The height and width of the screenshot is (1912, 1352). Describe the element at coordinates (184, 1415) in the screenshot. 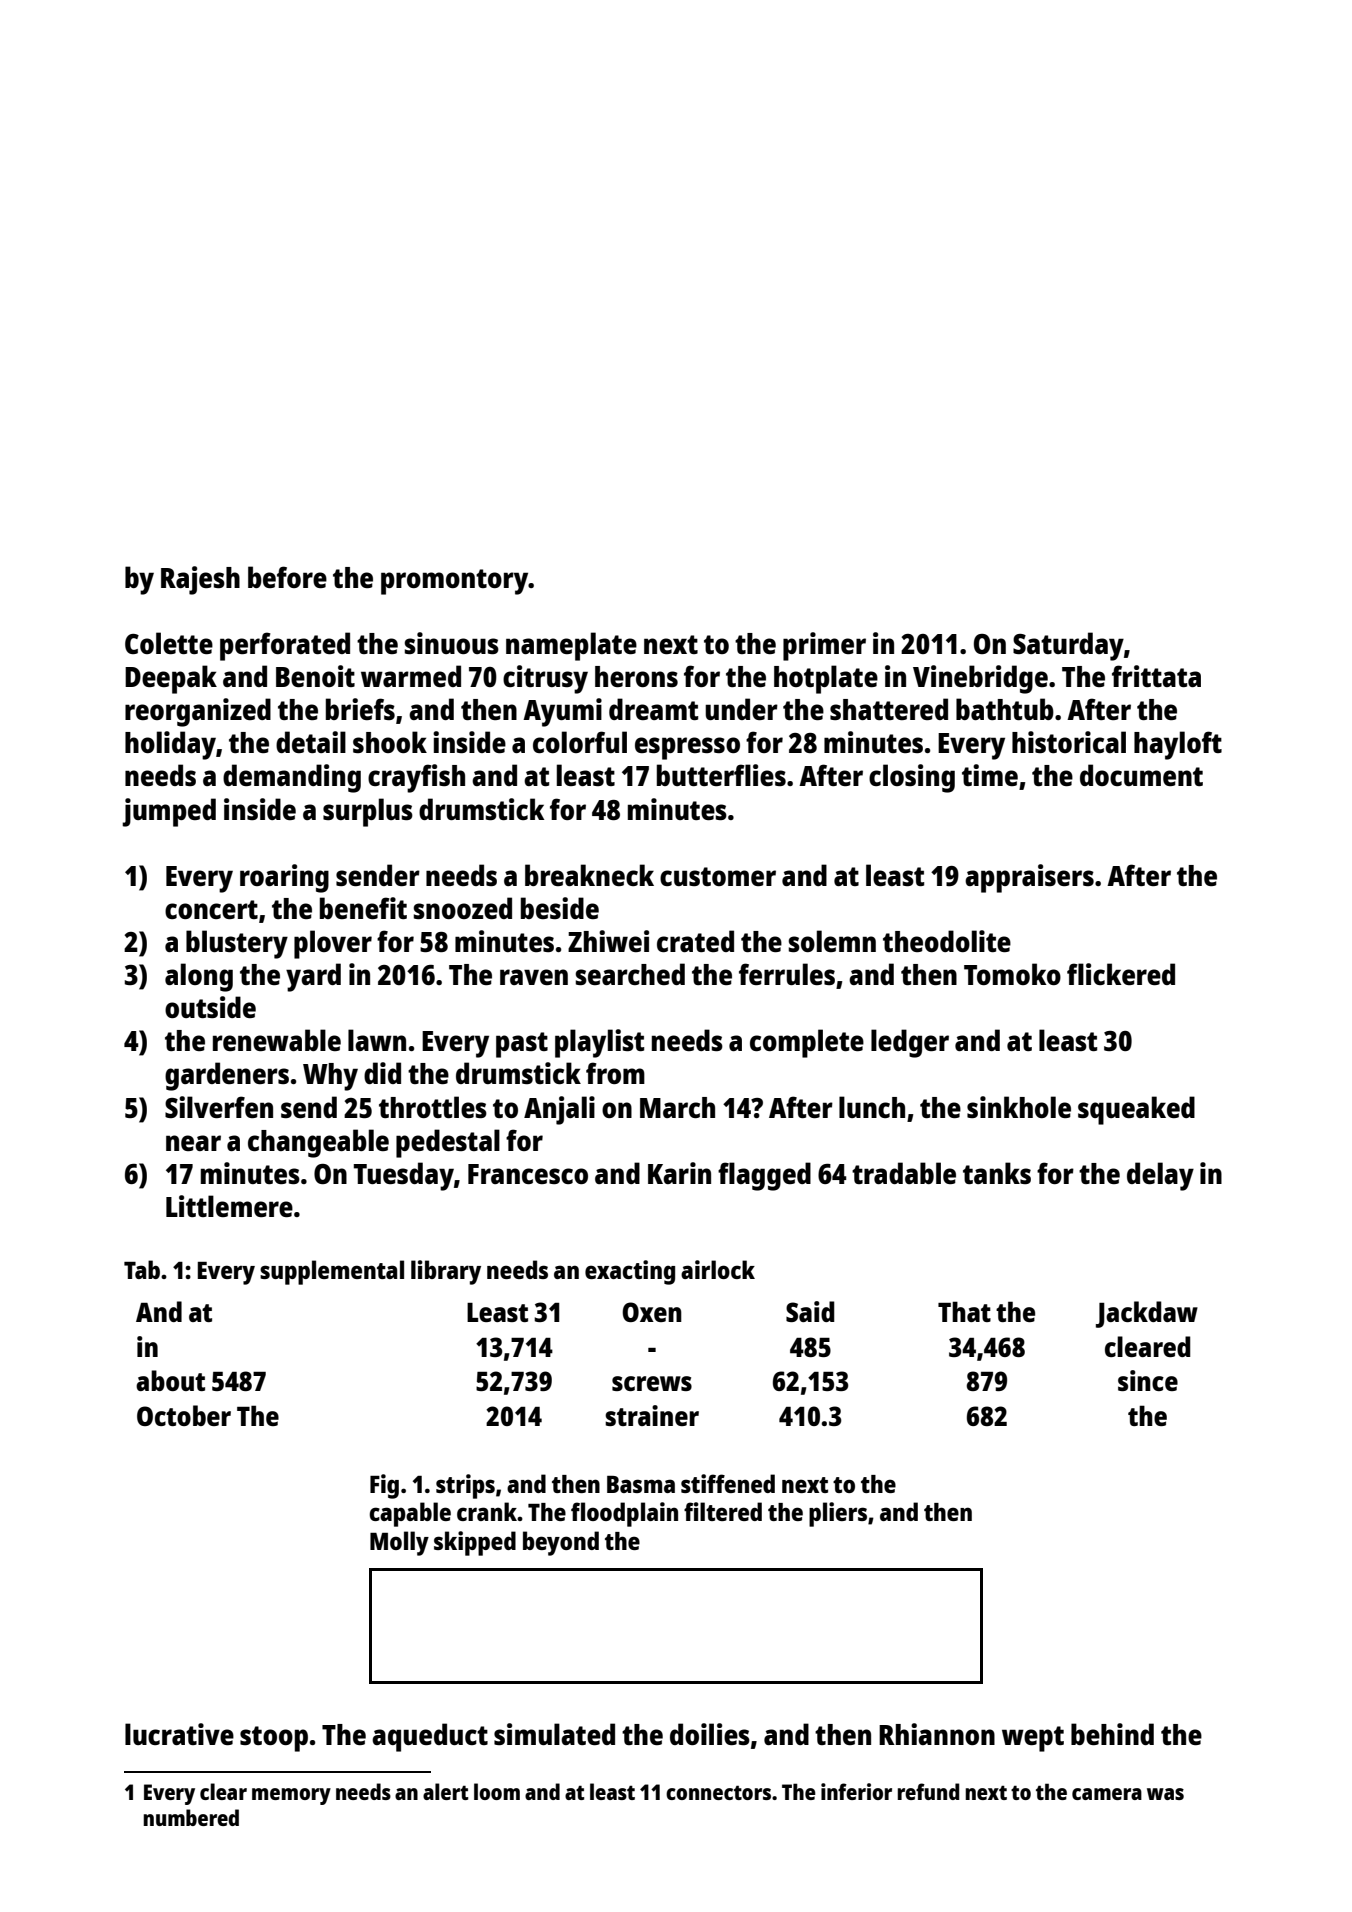

I see `October` at that location.
